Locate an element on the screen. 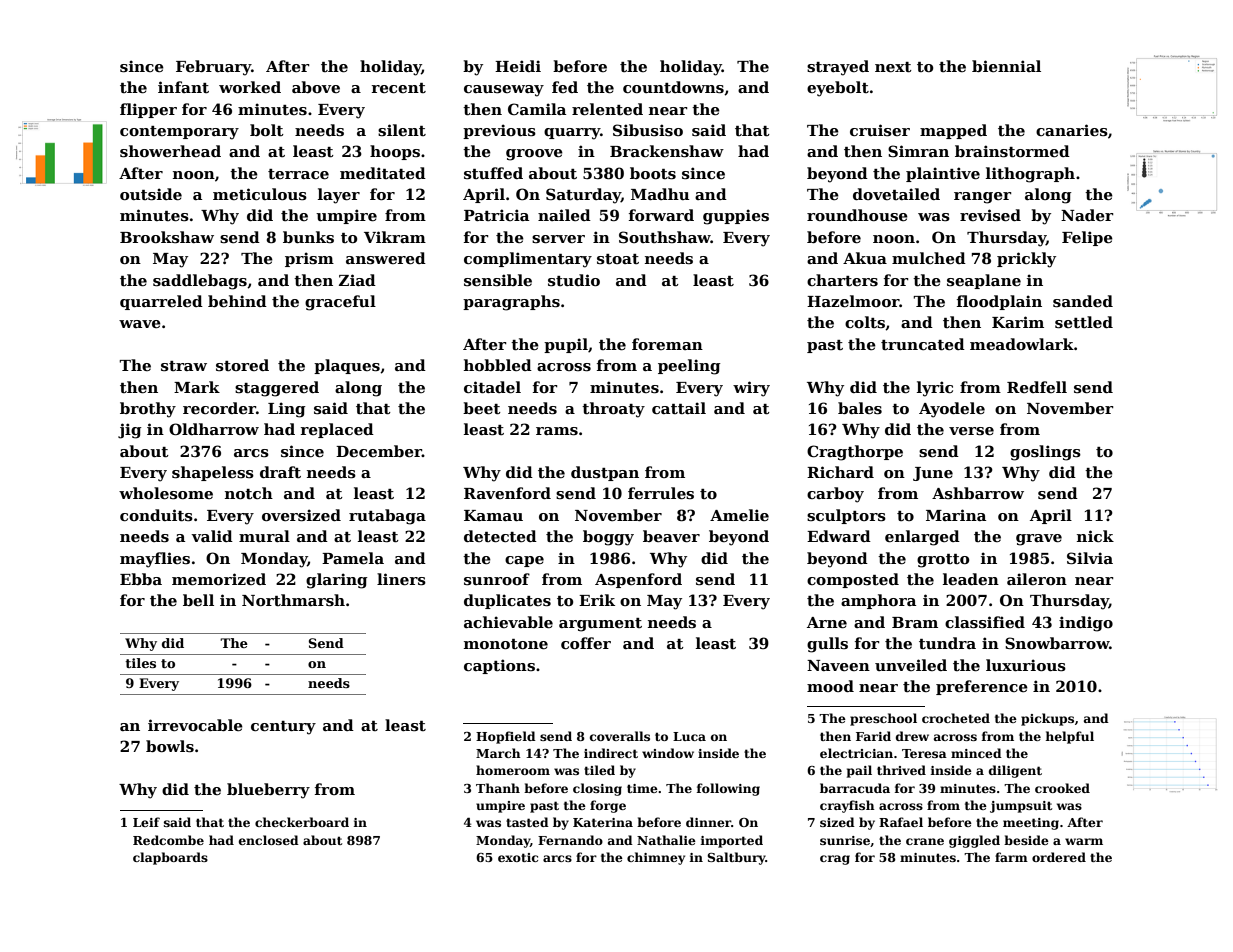 The height and width of the screenshot is (952, 1233). clapboards is located at coordinates (170, 858).
